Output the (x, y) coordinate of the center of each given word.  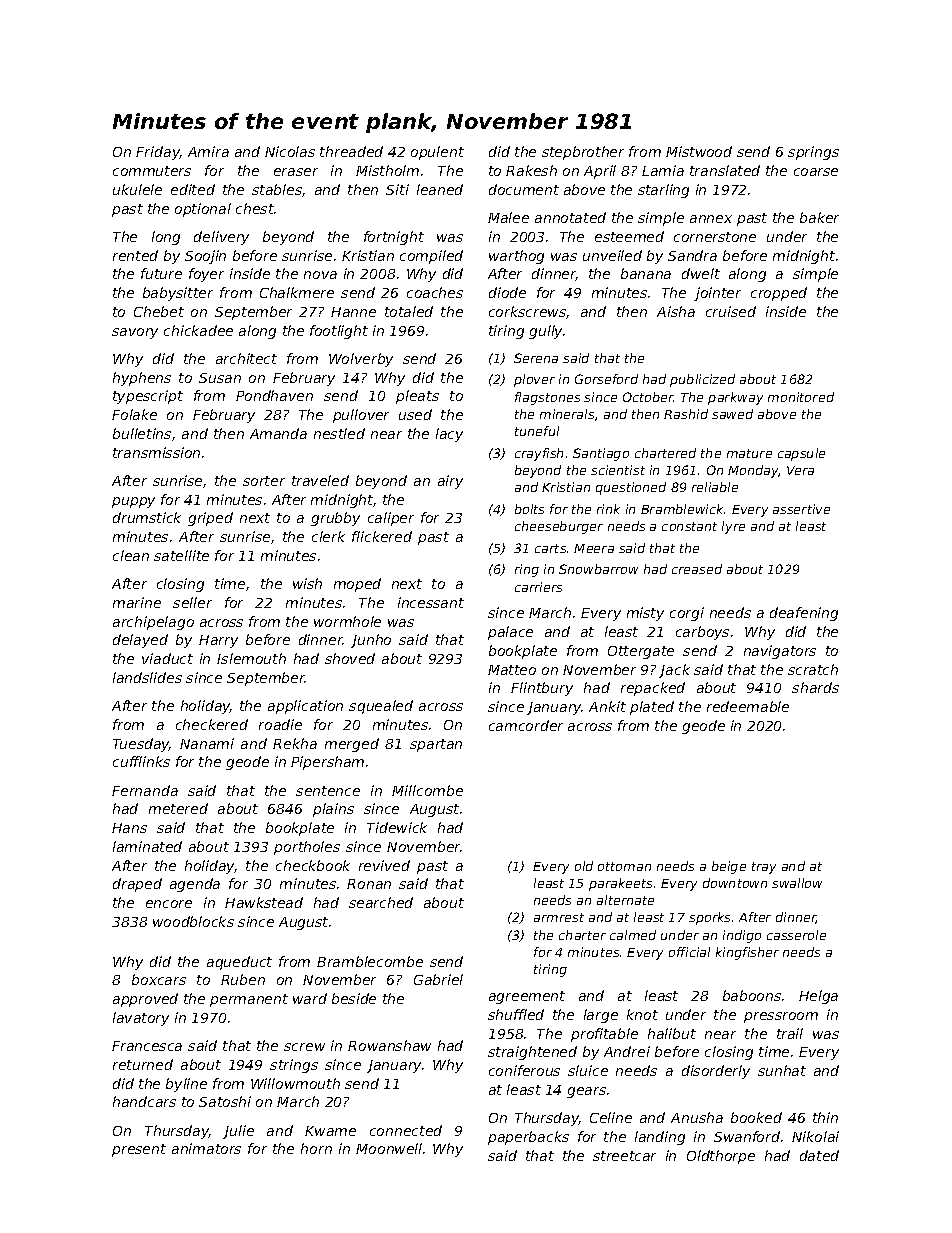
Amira (208, 151)
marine (137, 602)
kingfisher (747, 953)
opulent (437, 153)
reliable (715, 487)
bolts (529, 509)
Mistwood (699, 151)
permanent (249, 1000)
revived (384, 865)
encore (169, 904)
